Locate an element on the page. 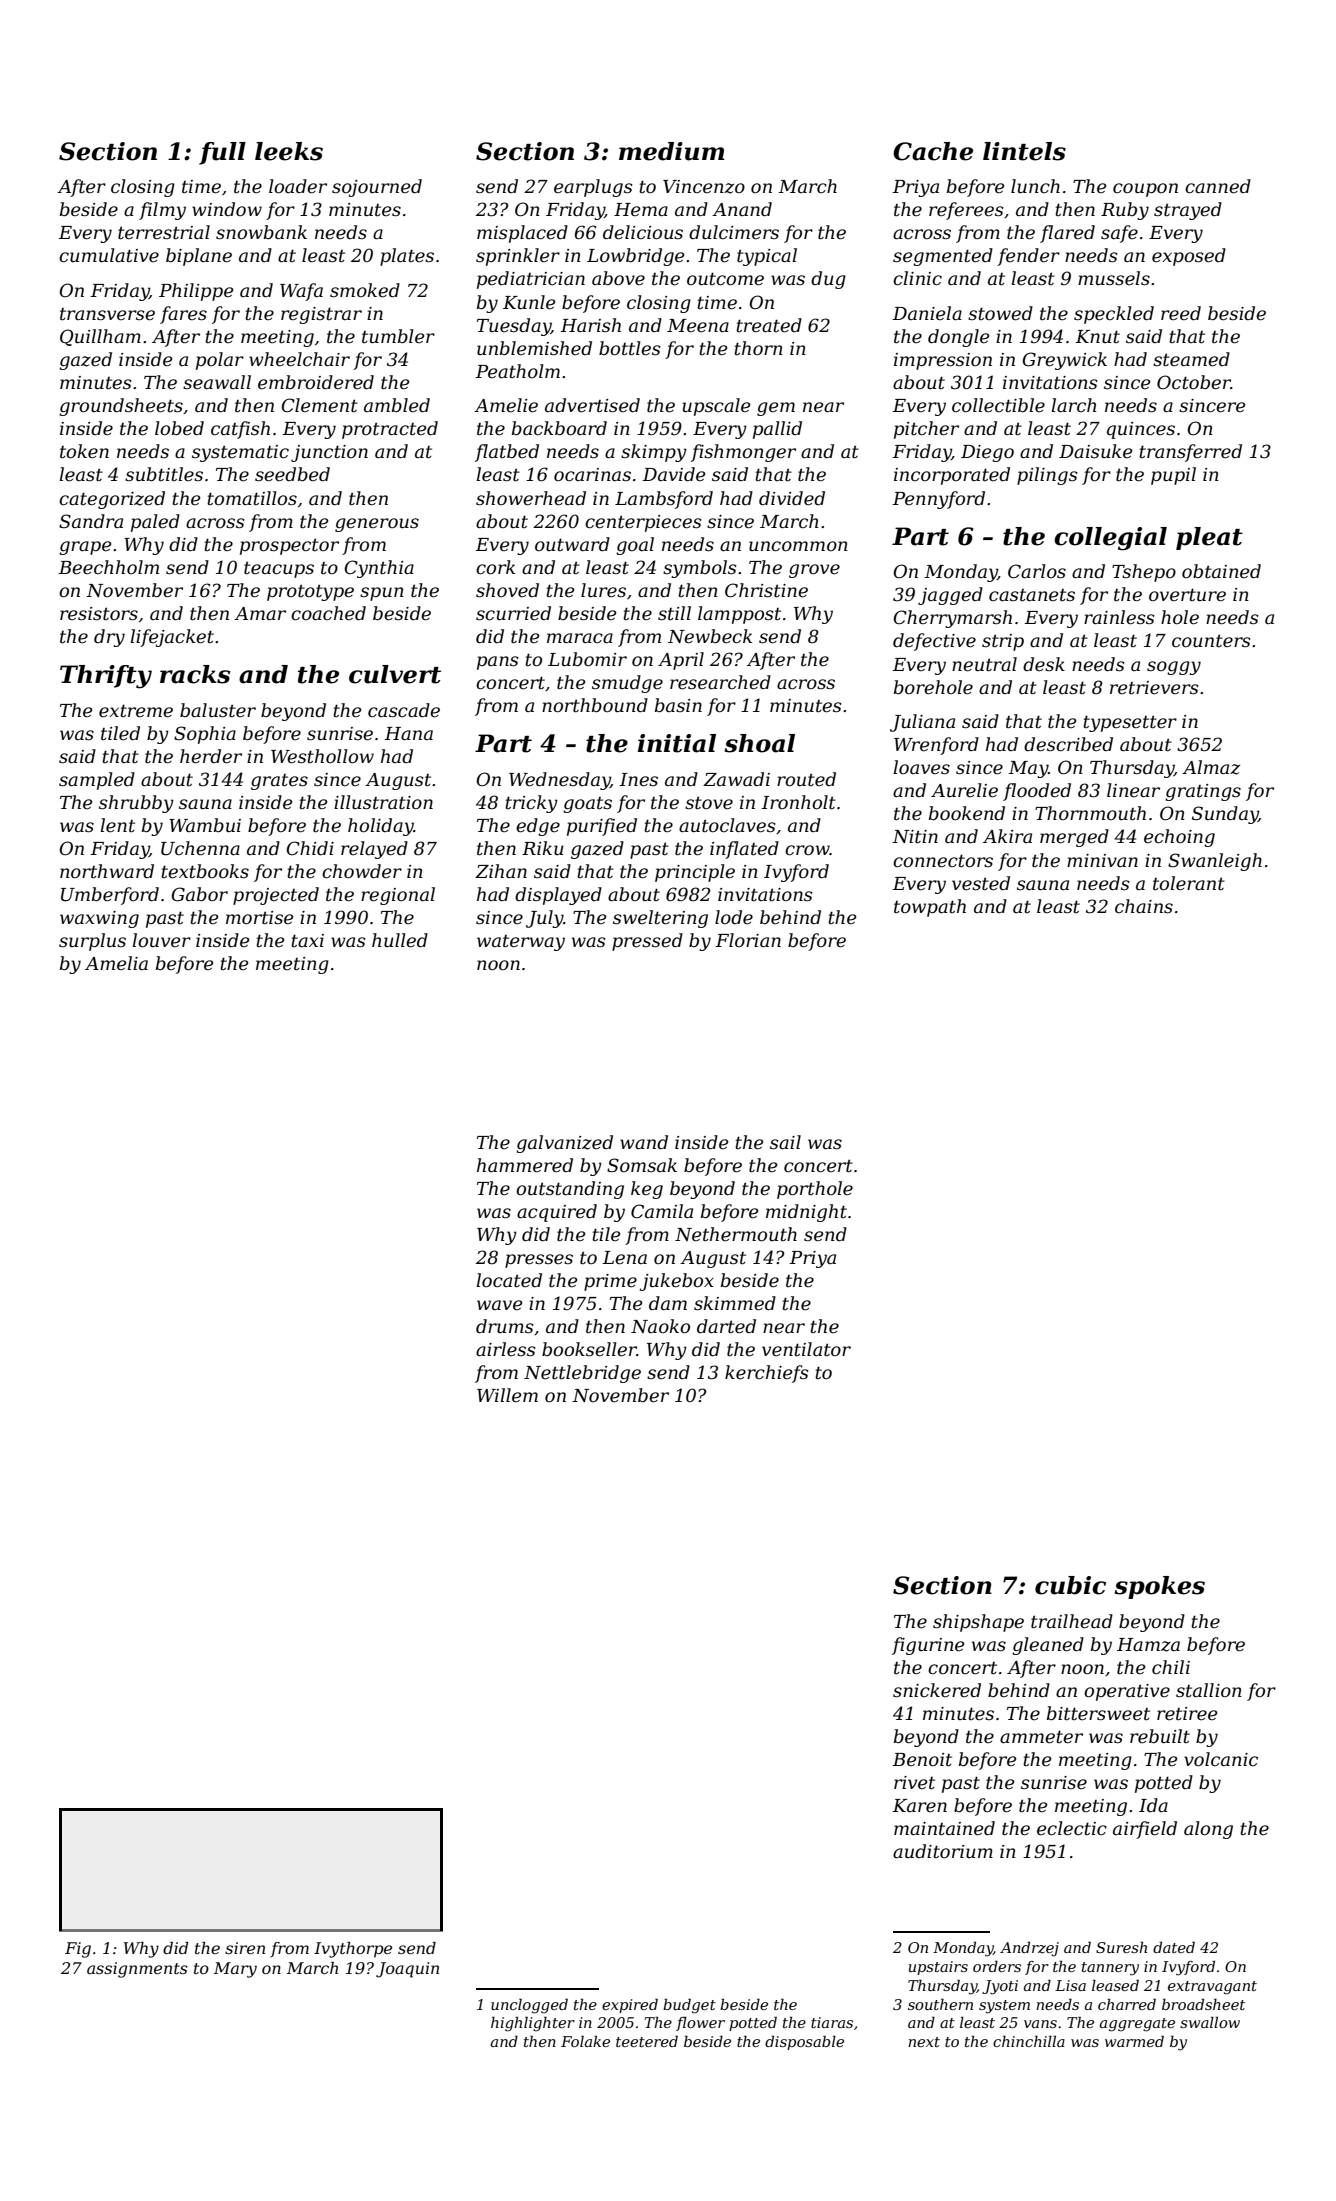 Image resolution: width=1336 pixels, height=2201 pixels. teetered is located at coordinates (647, 2041).
